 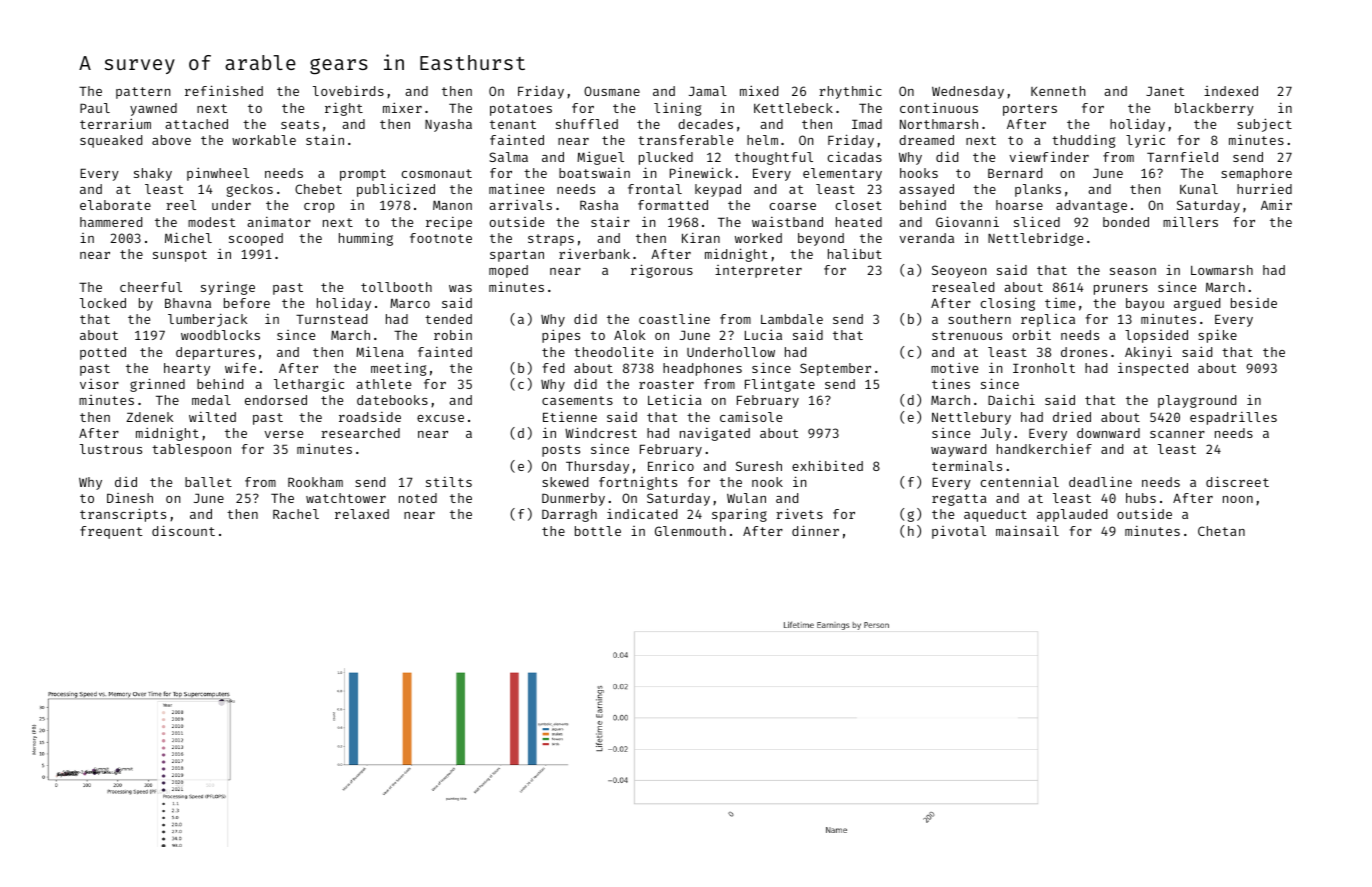 I want to click on Ousmane, so click(x=612, y=91).
